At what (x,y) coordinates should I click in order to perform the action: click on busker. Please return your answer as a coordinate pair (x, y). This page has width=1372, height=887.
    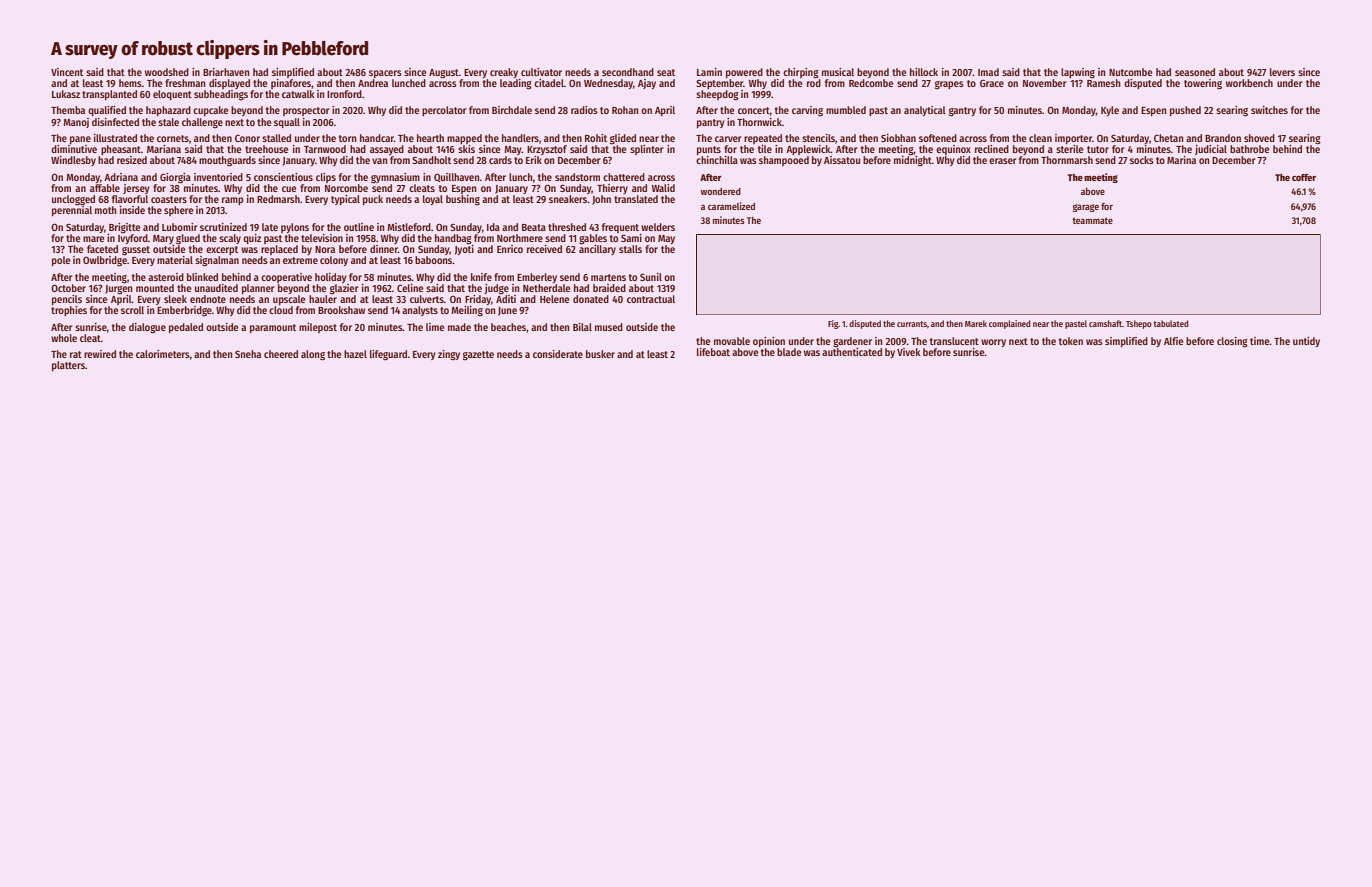
    Looking at the image, I should click on (600, 354).
